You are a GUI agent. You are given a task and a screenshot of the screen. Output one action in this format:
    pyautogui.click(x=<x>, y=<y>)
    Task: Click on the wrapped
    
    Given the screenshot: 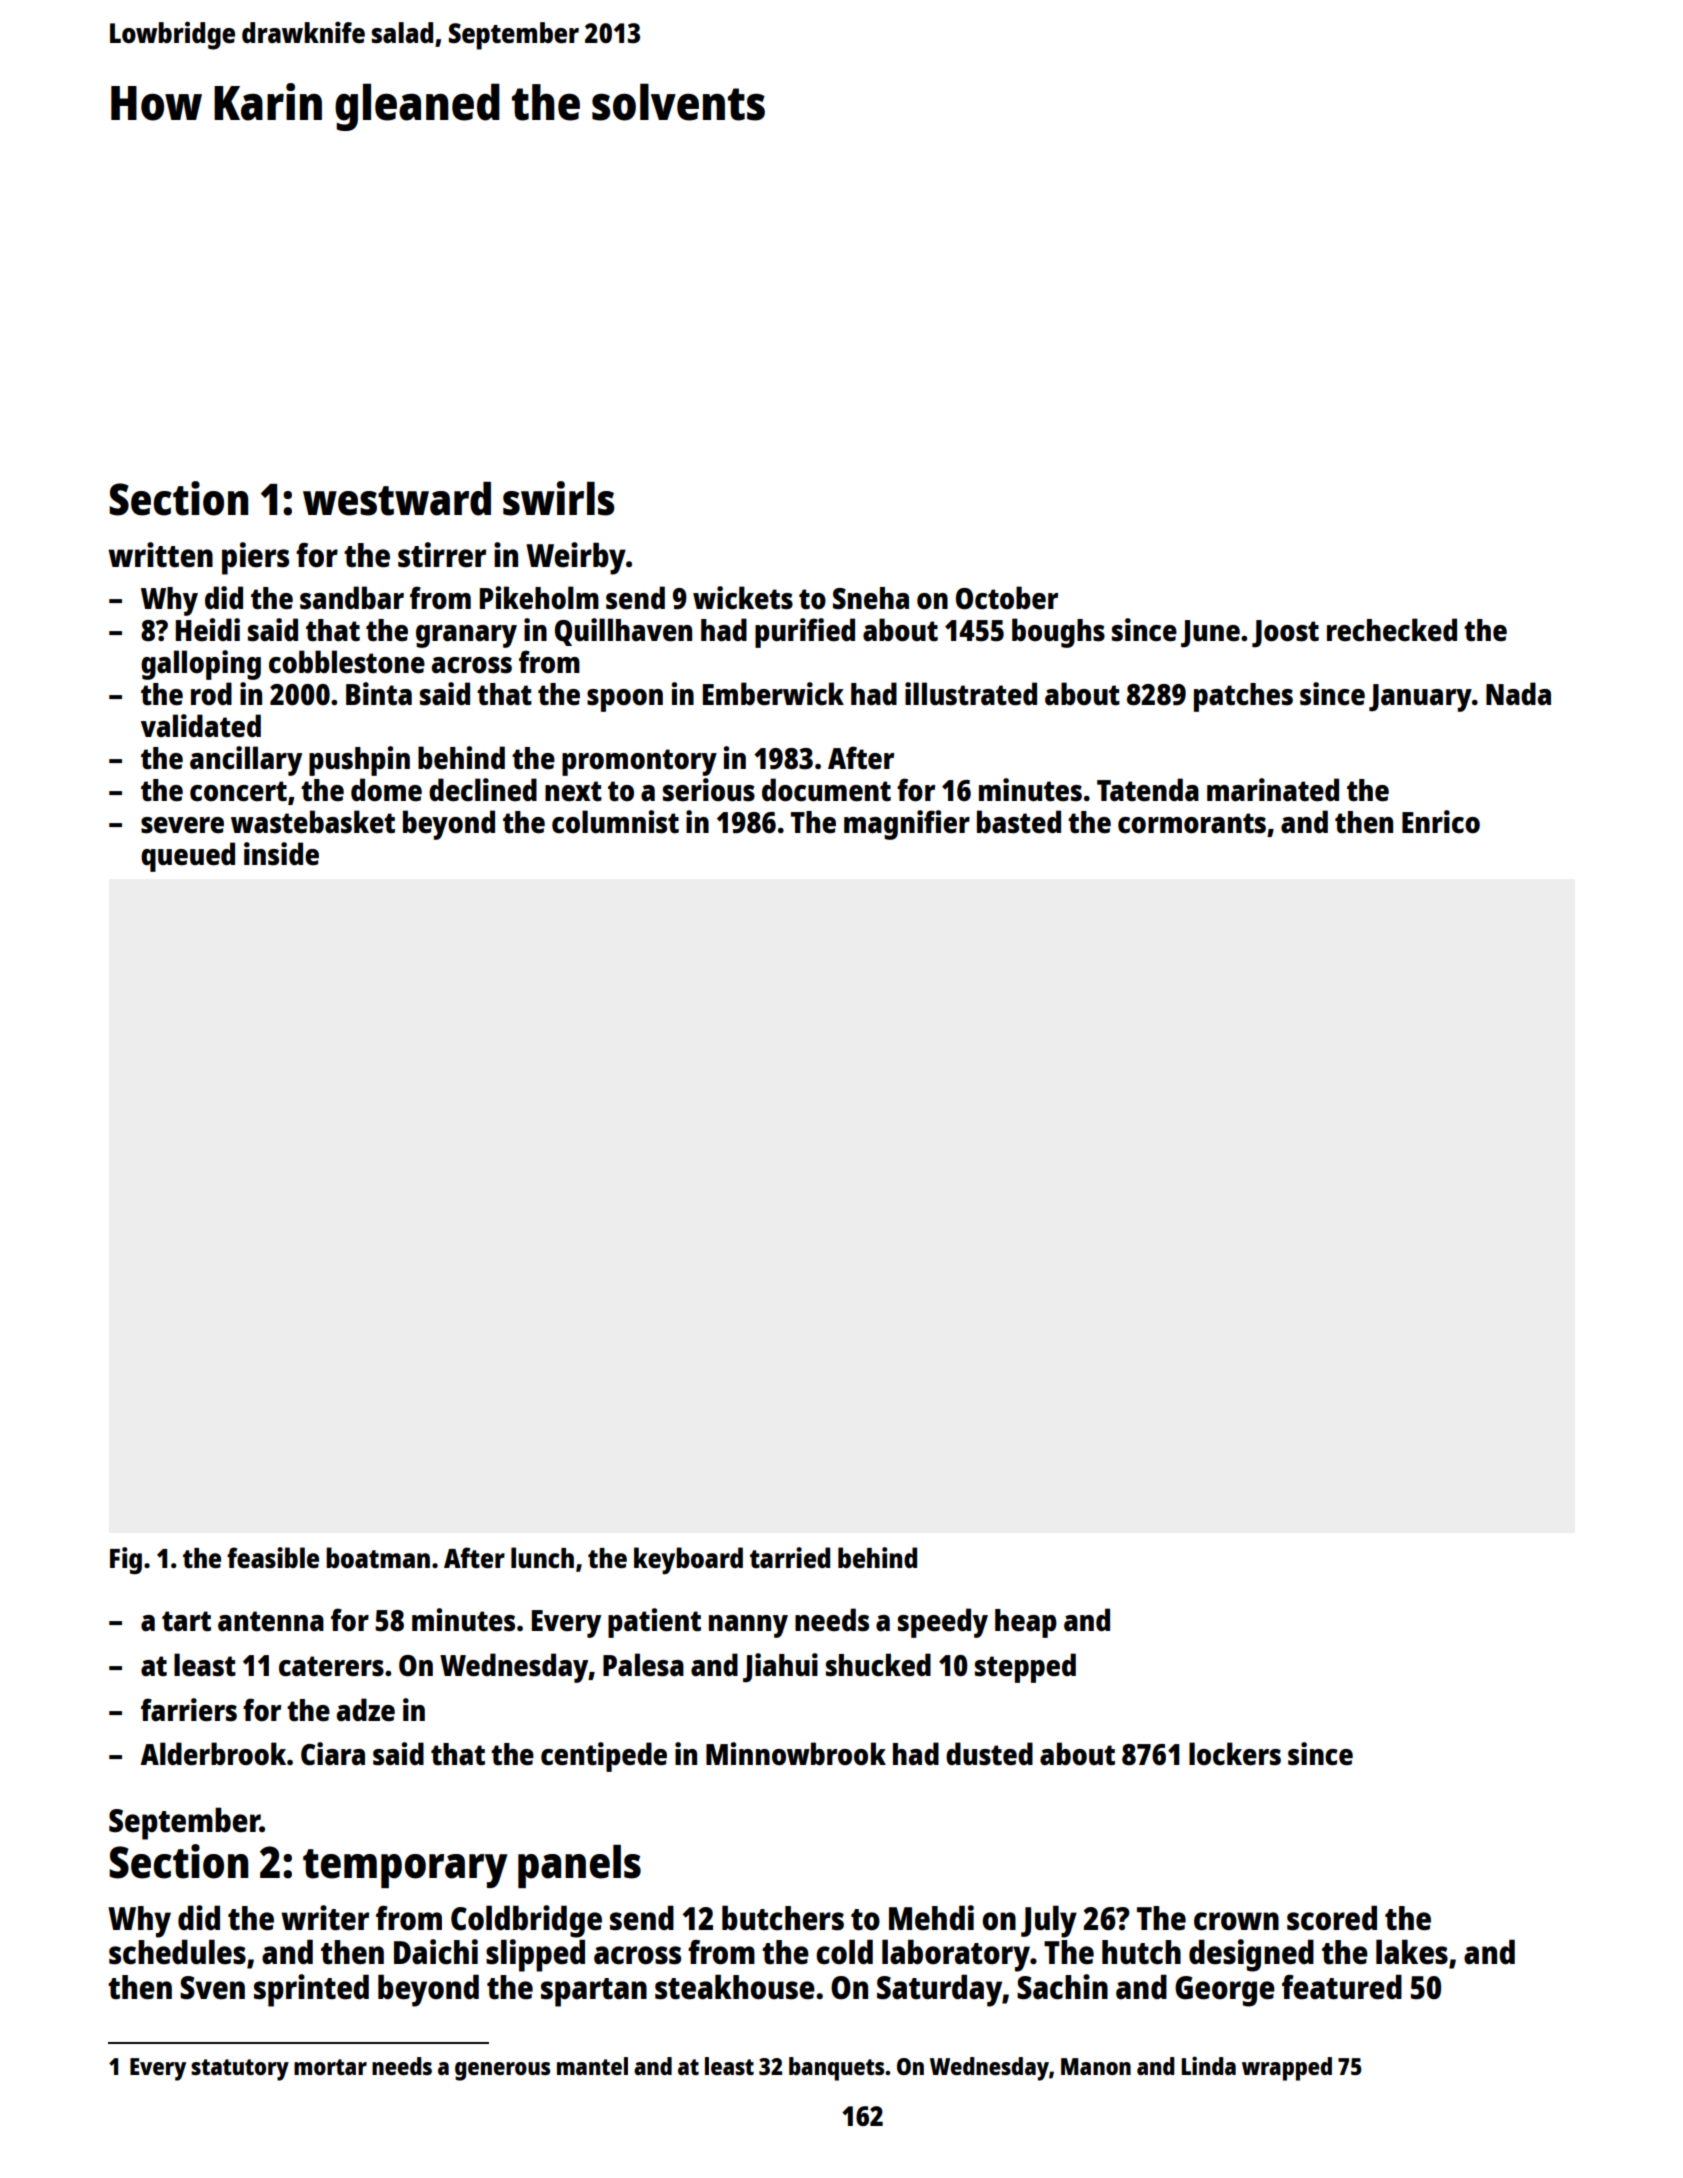 What is the action you would take?
    pyautogui.click(x=1287, y=2069)
